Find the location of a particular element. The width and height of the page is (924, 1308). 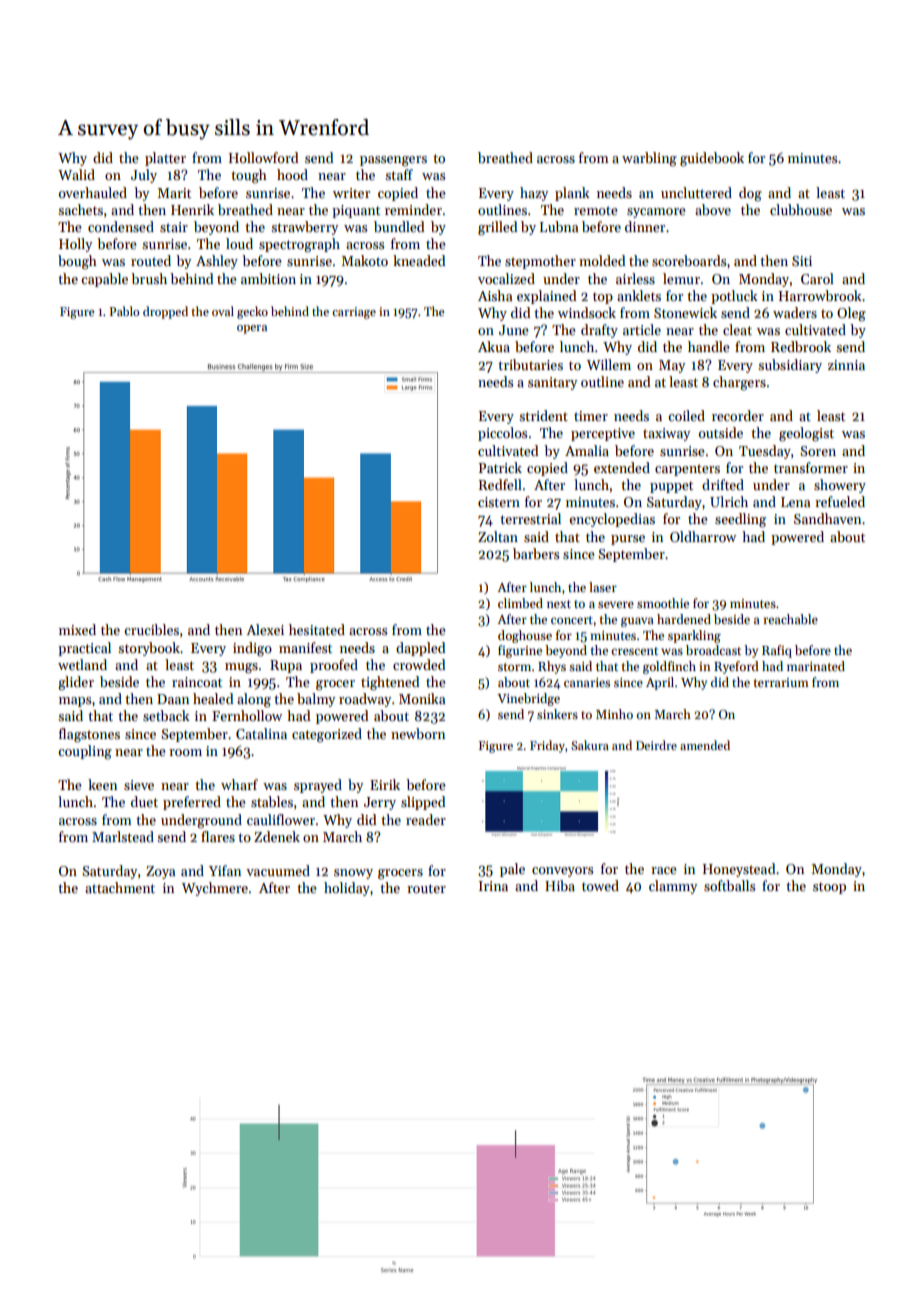

router is located at coordinates (426, 888).
